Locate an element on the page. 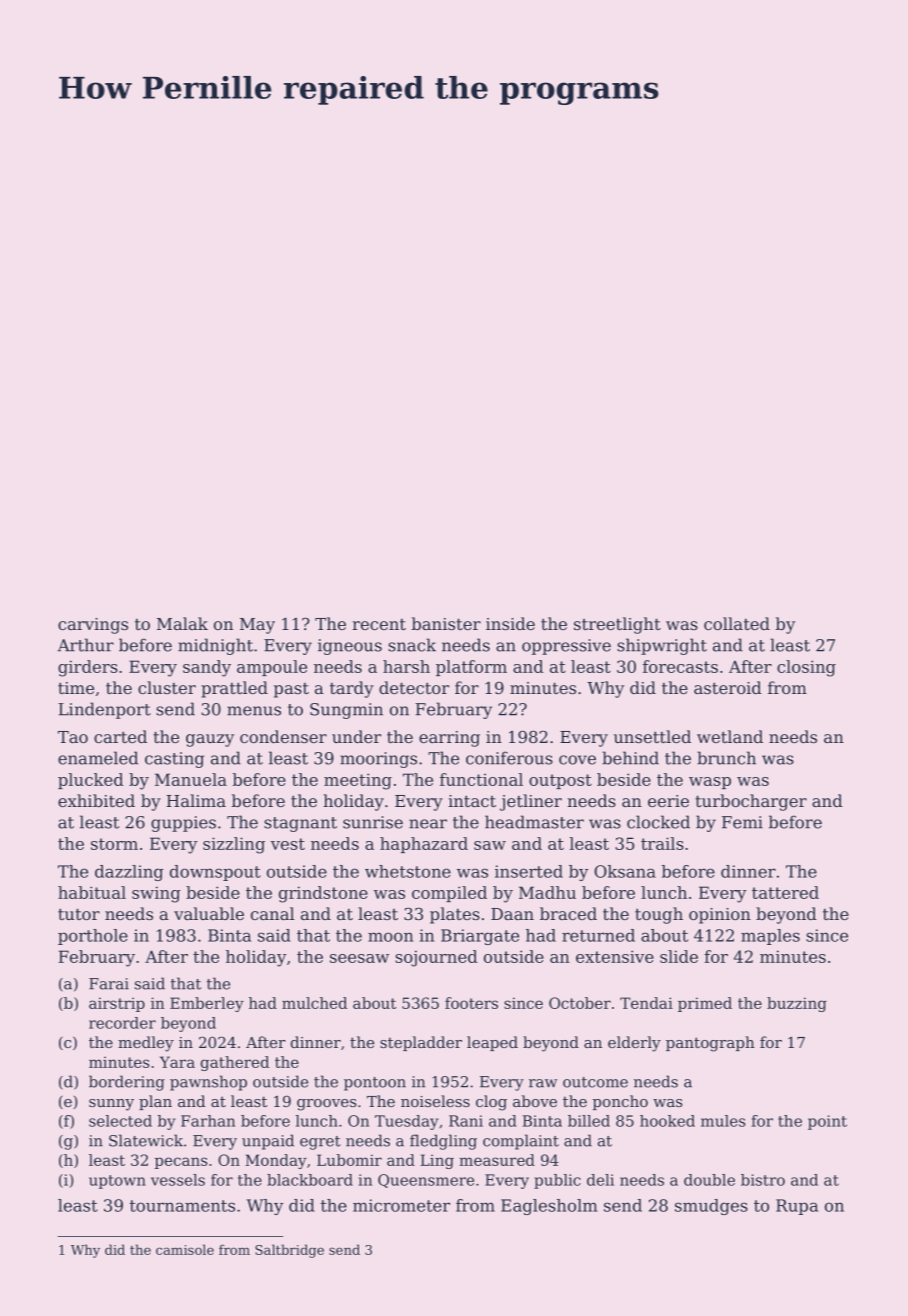 This image has height=1316, width=908. Manuela is located at coordinates (191, 779).
